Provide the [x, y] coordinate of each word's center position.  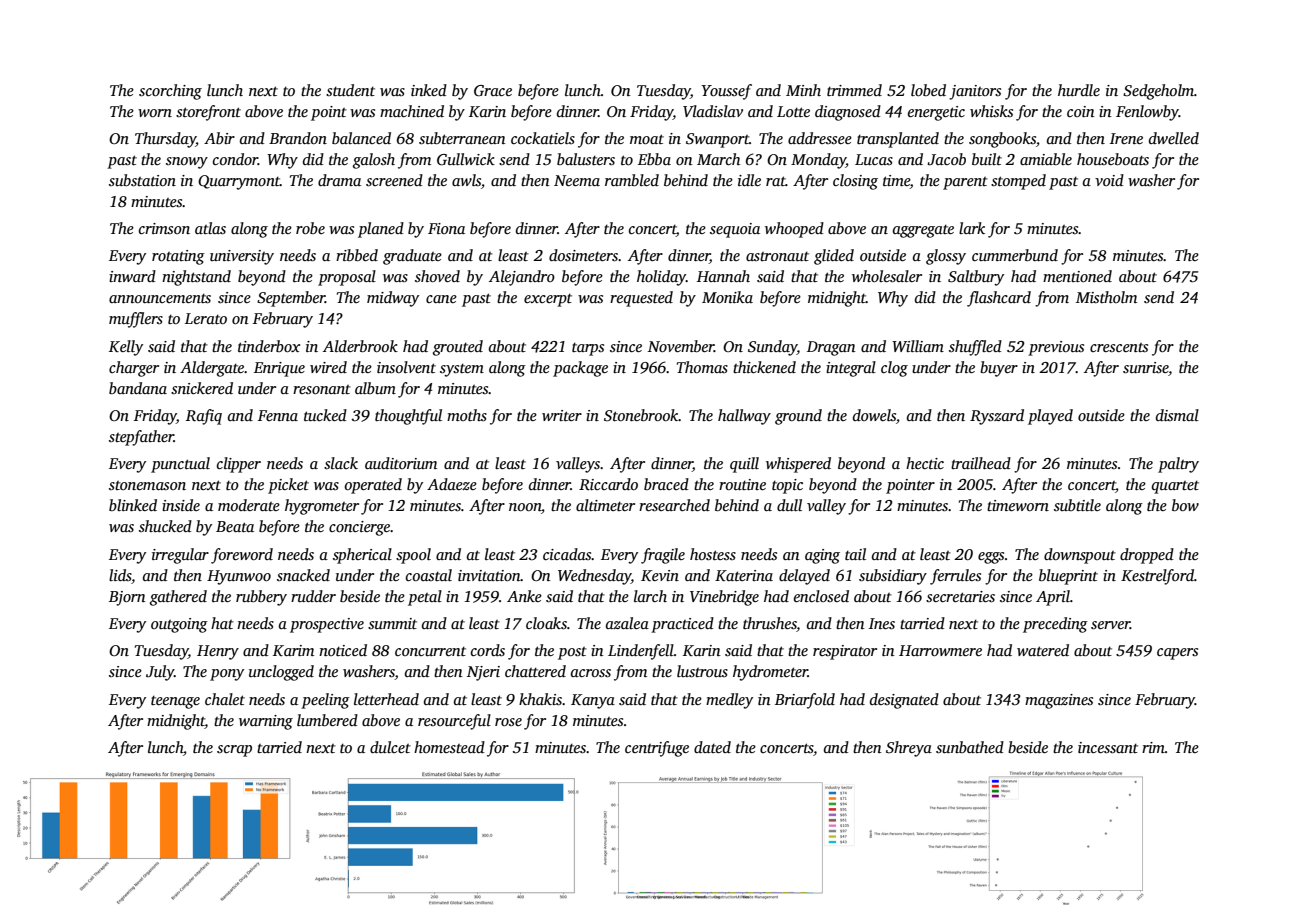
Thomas [702, 367]
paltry [1178, 465]
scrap [234, 751]
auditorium [401, 463]
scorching [170, 92]
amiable [1046, 159]
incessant [1108, 748]
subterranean [462, 138]
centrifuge [657, 749]
